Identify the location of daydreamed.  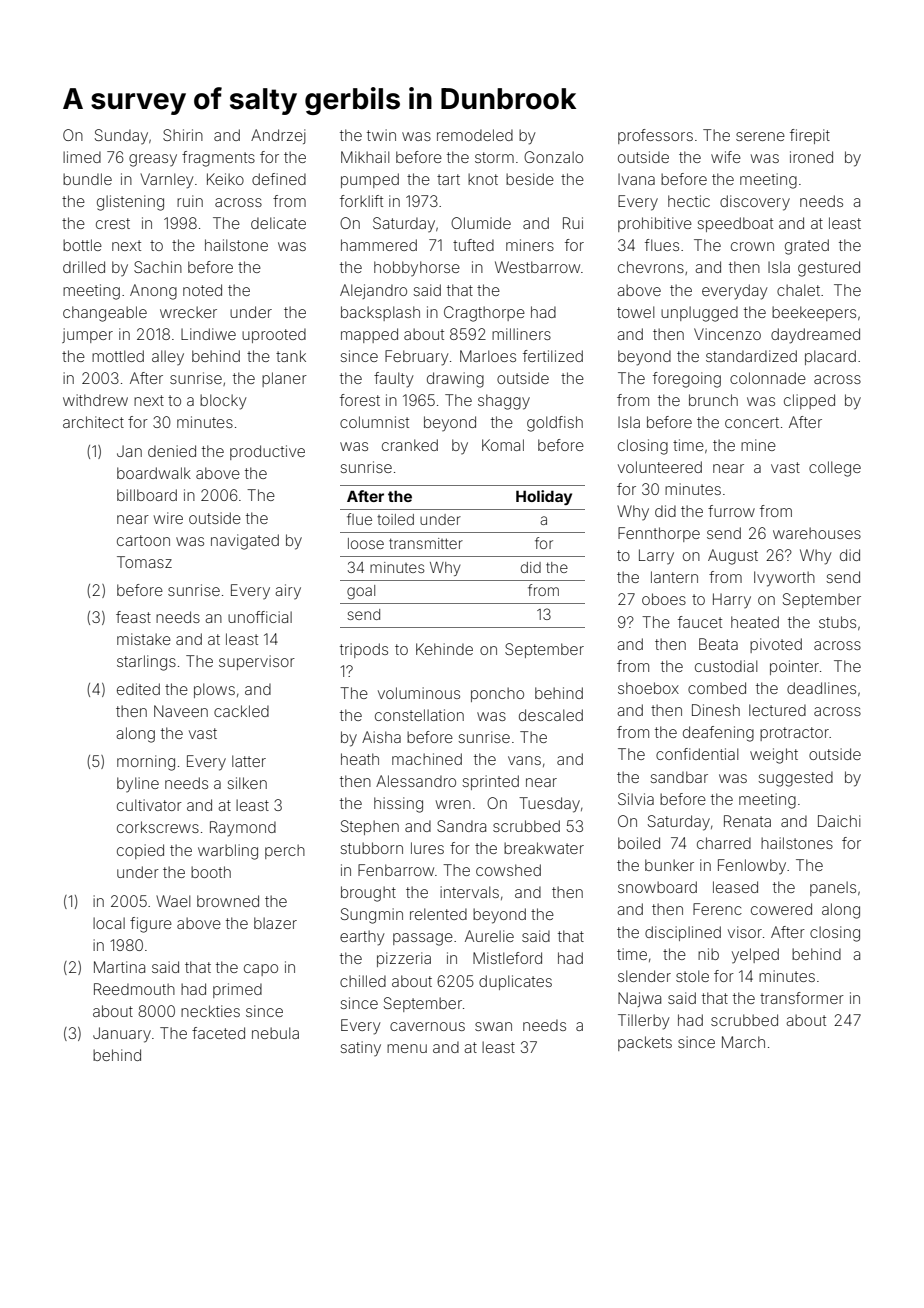
(815, 336).
